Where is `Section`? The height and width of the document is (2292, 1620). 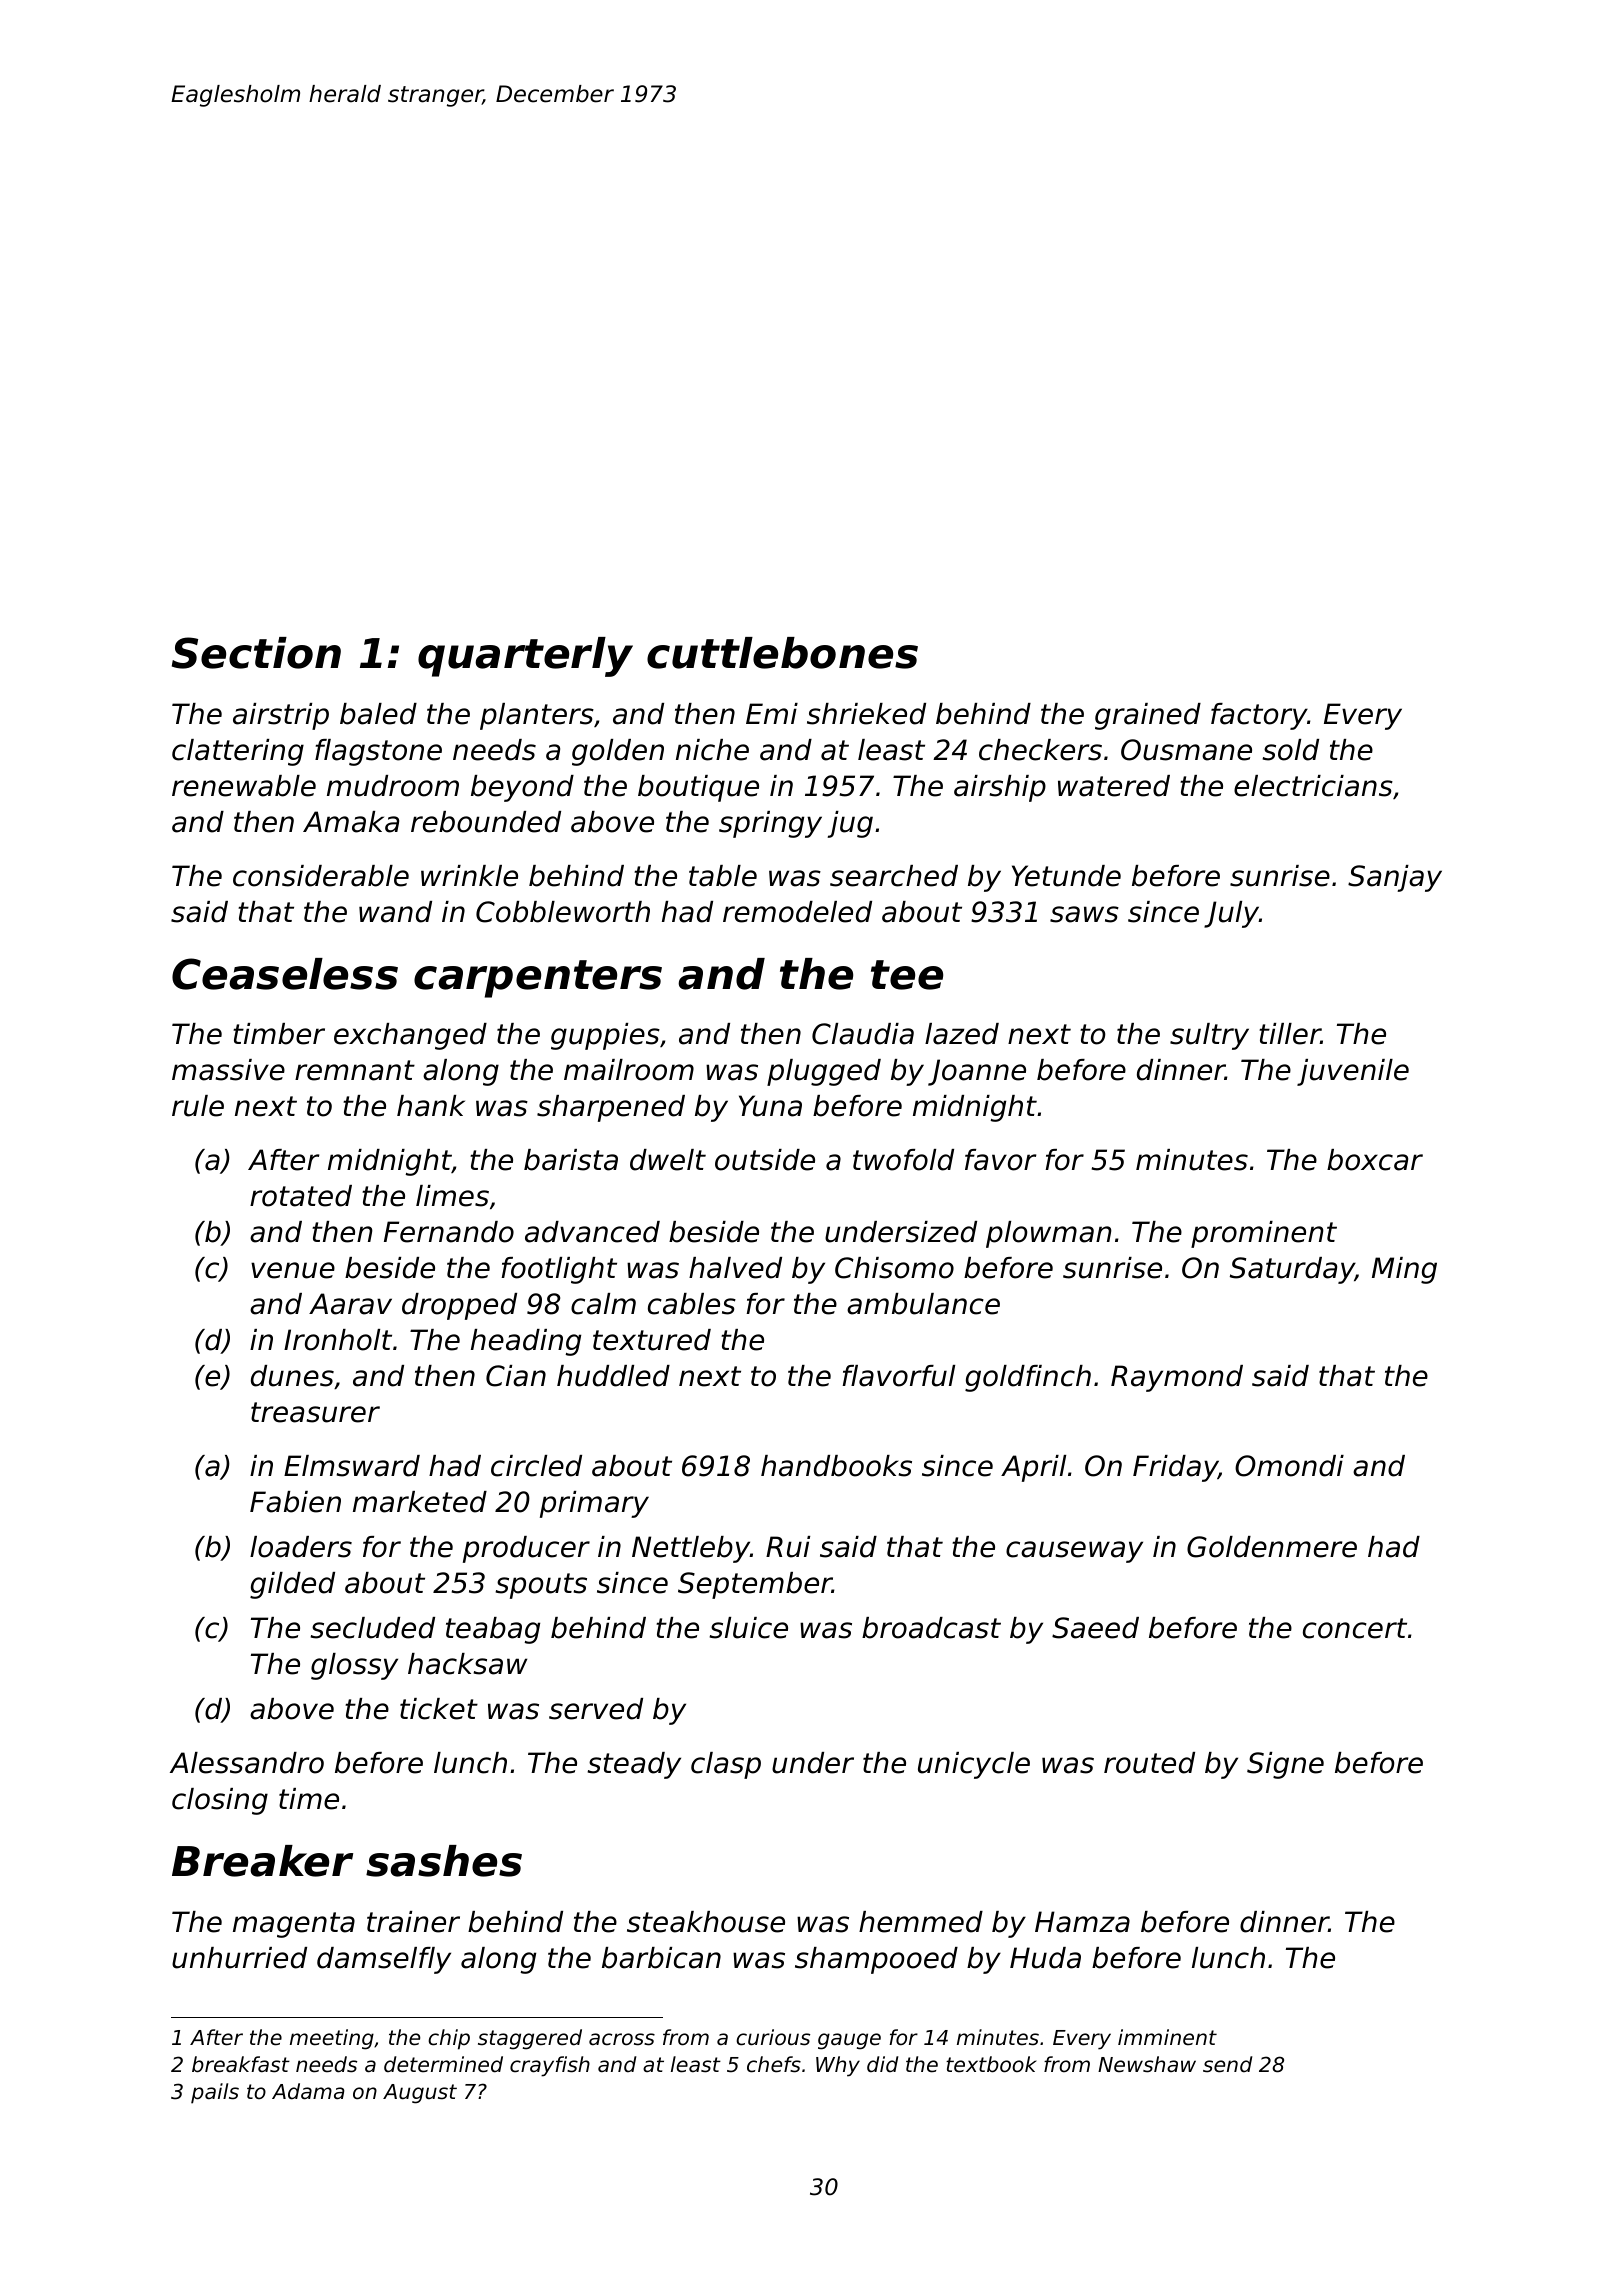 Section is located at coordinates (256, 653).
